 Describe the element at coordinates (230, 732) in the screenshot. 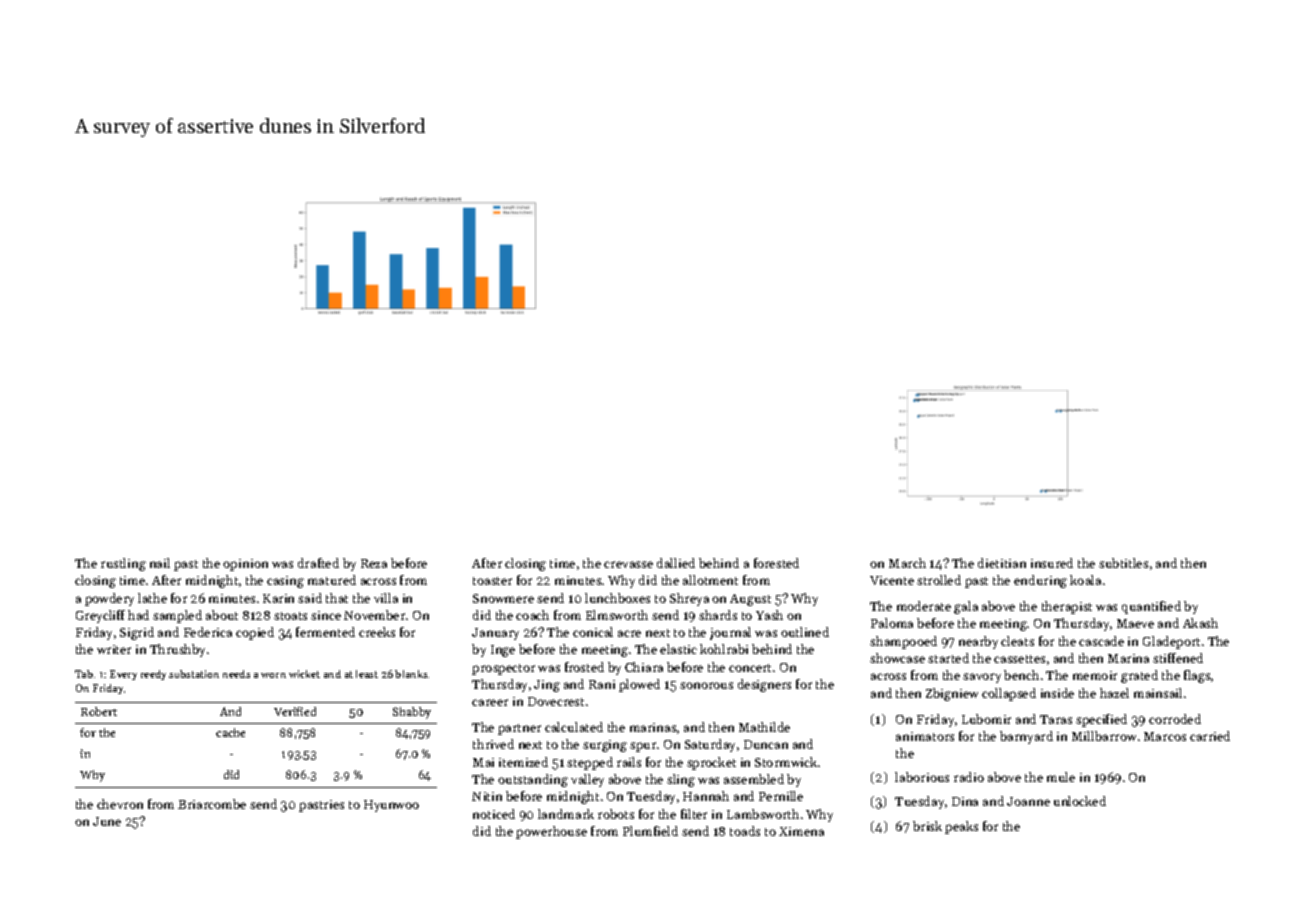

I see `cache` at that location.
